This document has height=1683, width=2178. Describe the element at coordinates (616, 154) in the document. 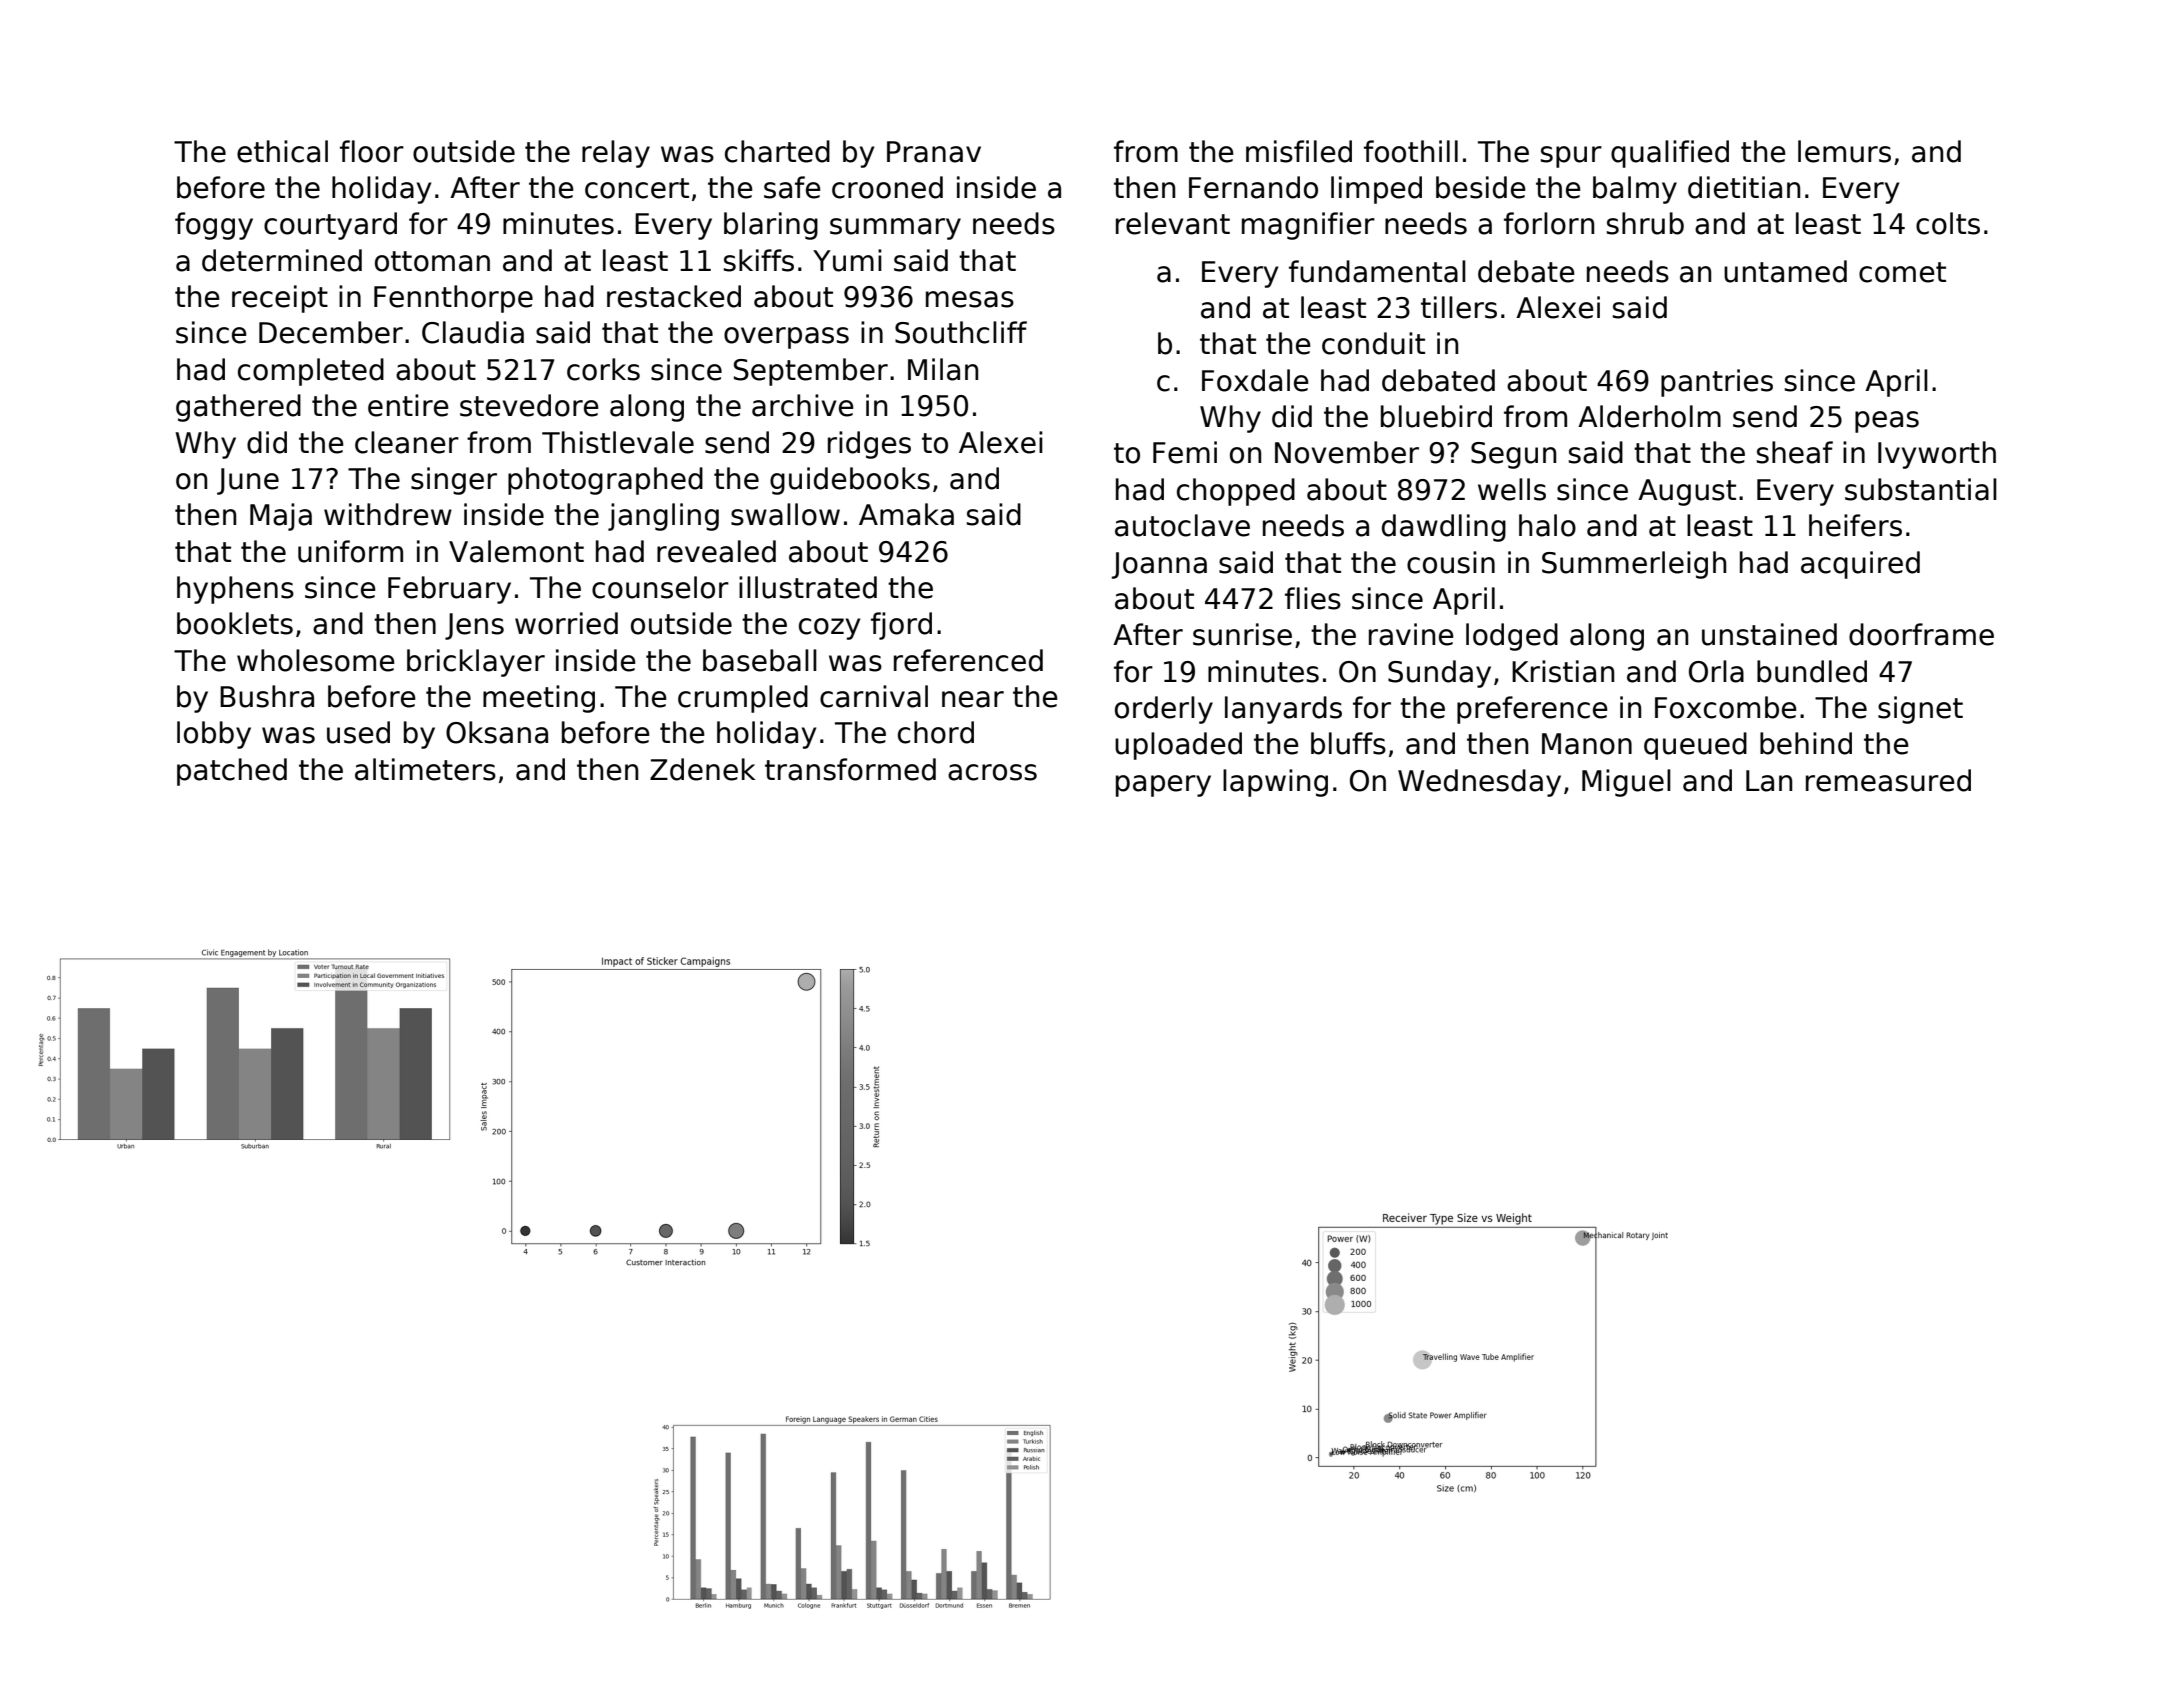

I see `relay` at that location.
